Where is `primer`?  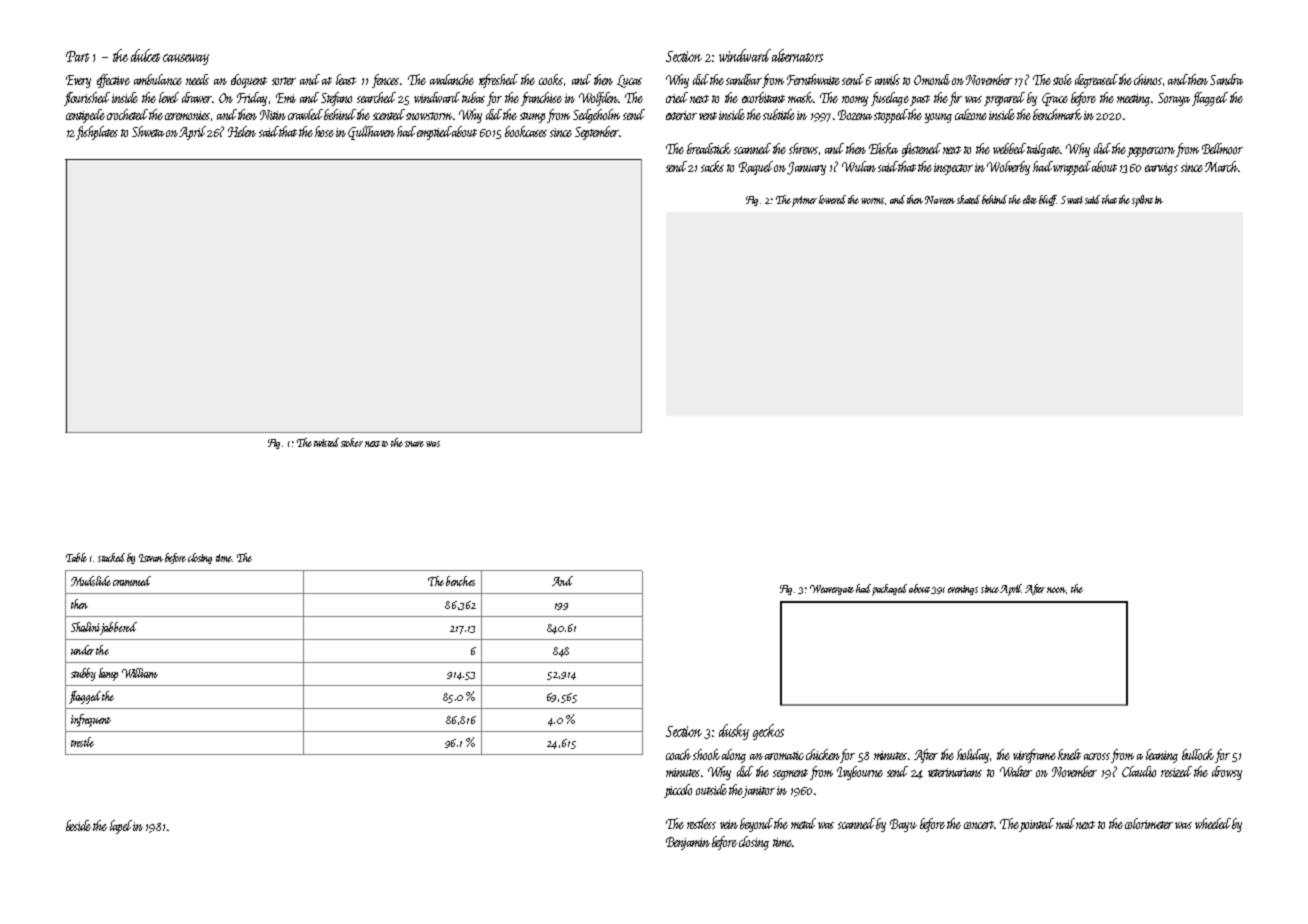 primer is located at coordinates (804, 201).
